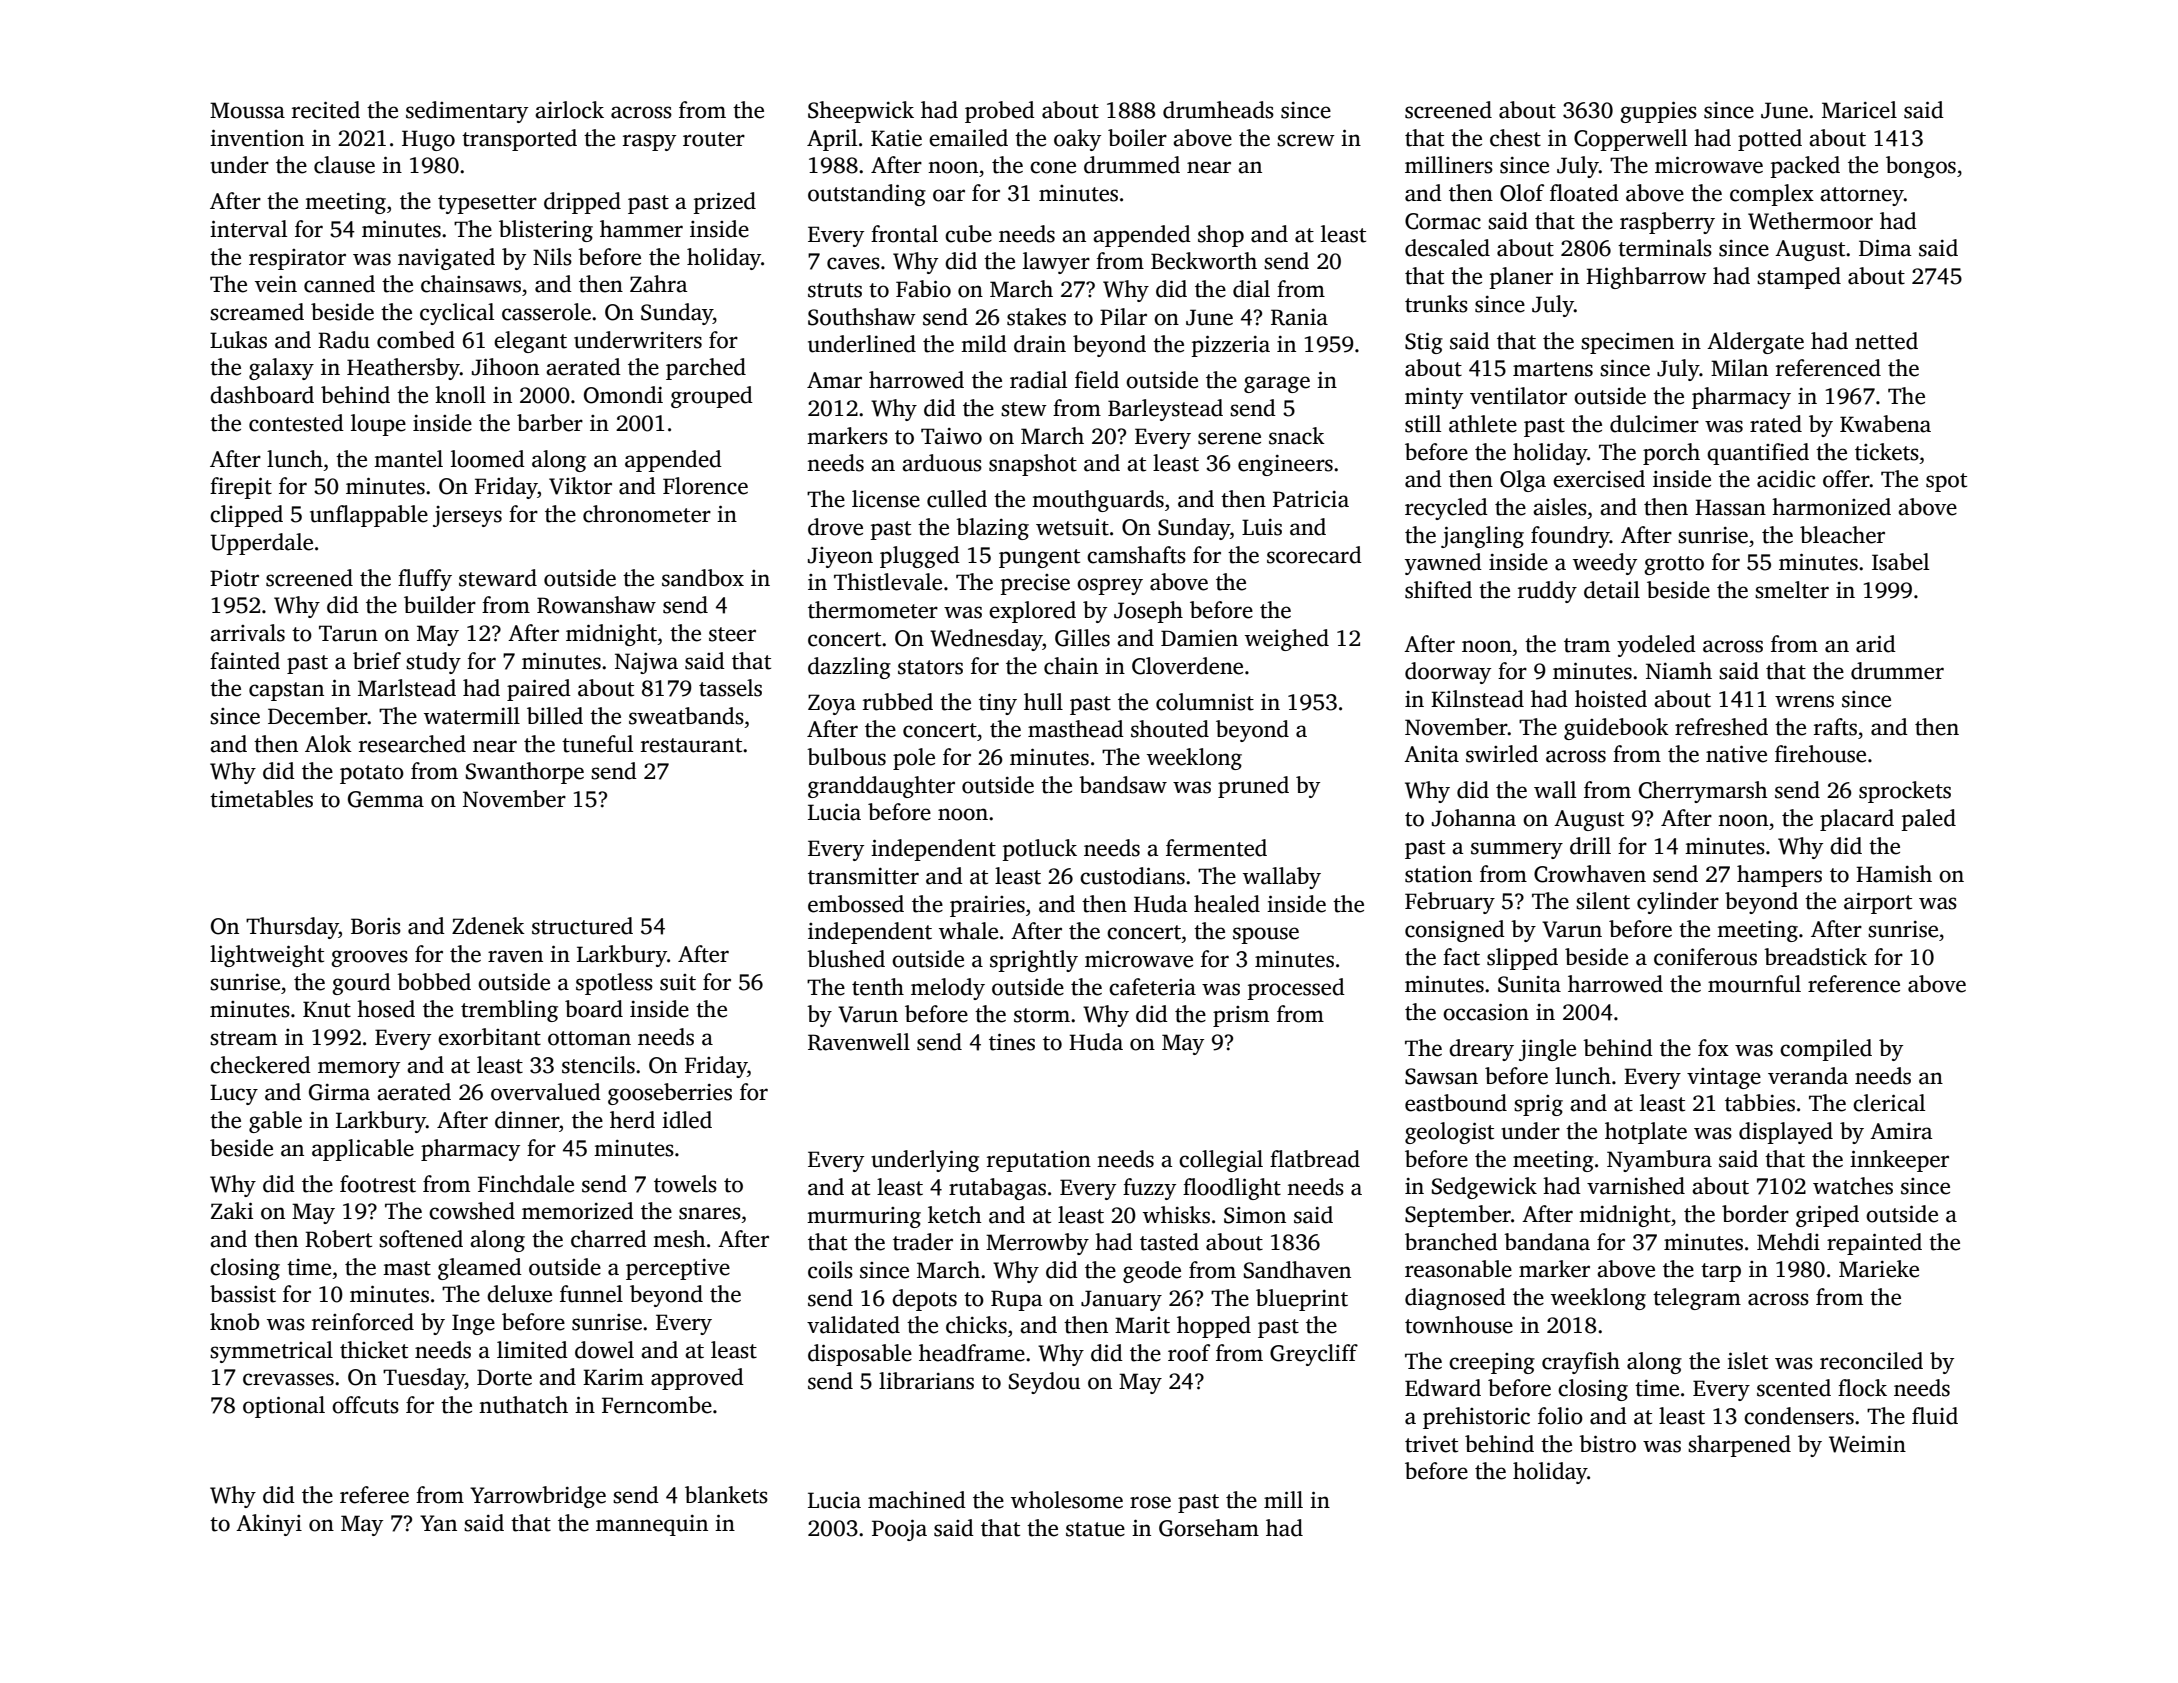 The height and width of the document is (1683, 2178). I want to click on creeping, so click(1492, 1363).
